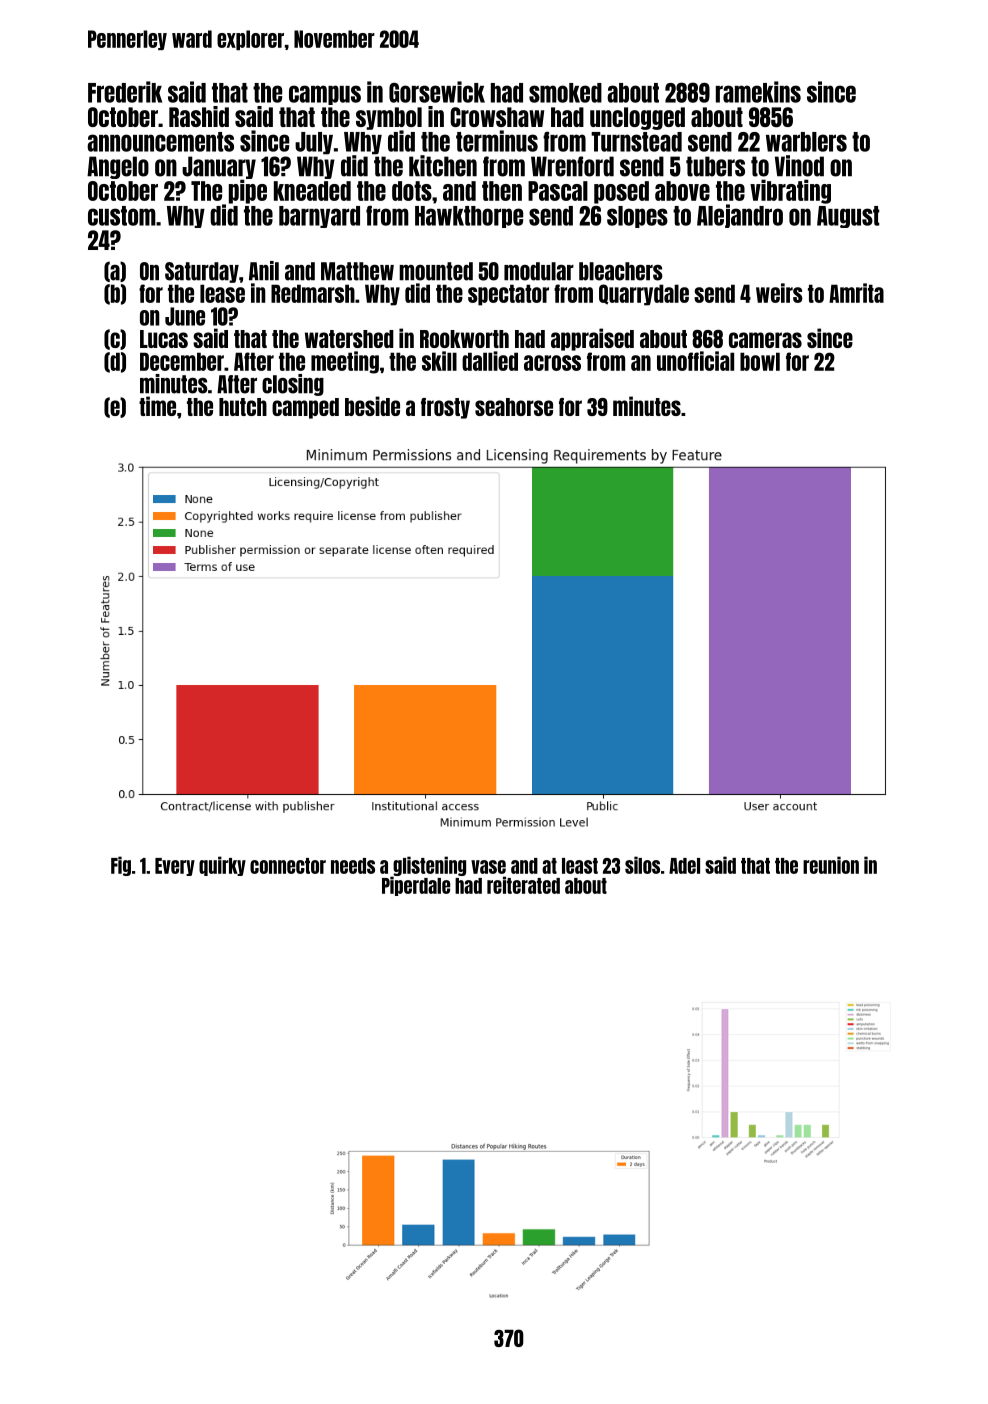  What do you see at coordinates (445, 408) in the screenshot?
I see `frosty` at bounding box center [445, 408].
